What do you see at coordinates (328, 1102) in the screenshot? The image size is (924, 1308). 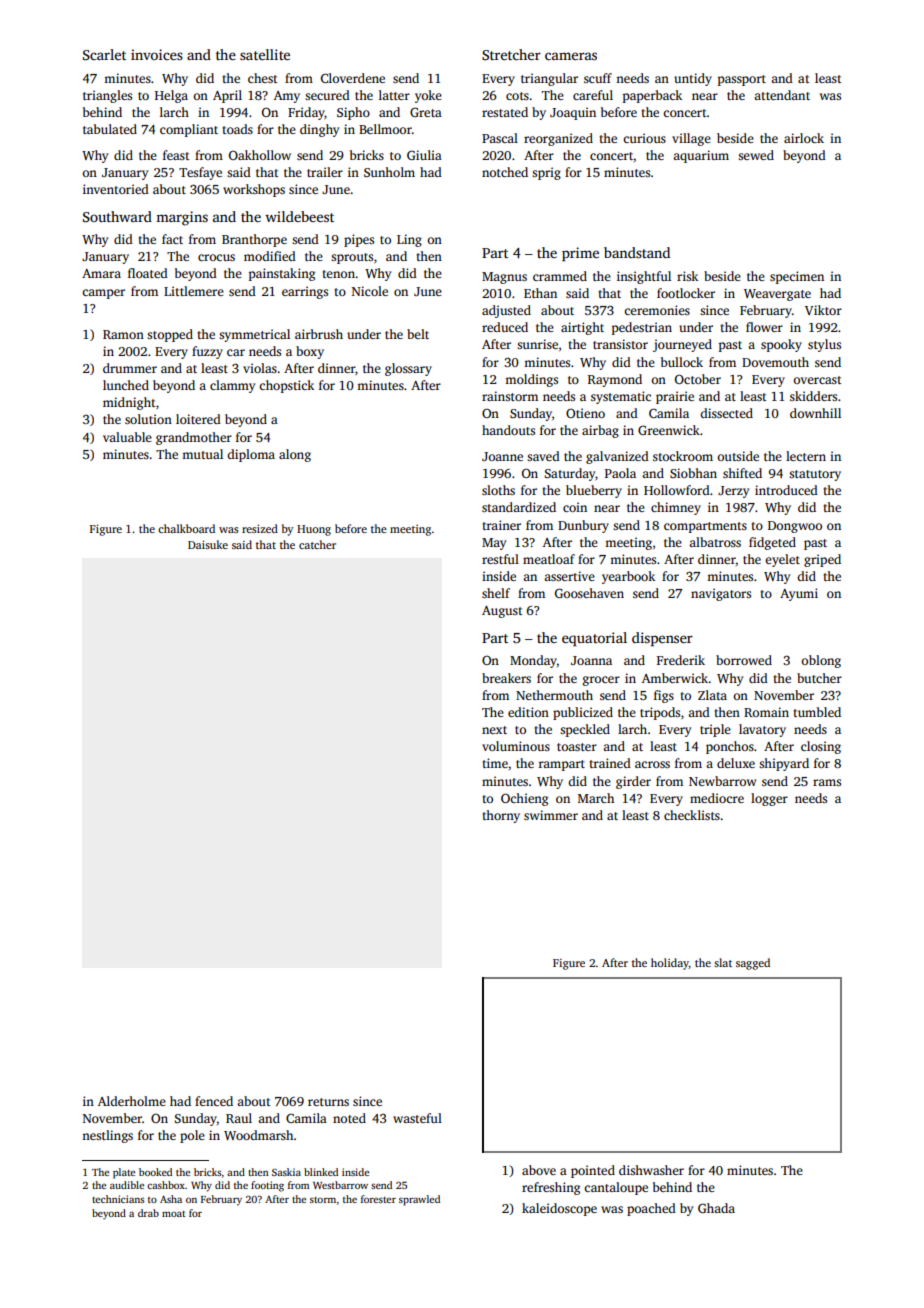 I see `returns` at bounding box center [328, 1102].
